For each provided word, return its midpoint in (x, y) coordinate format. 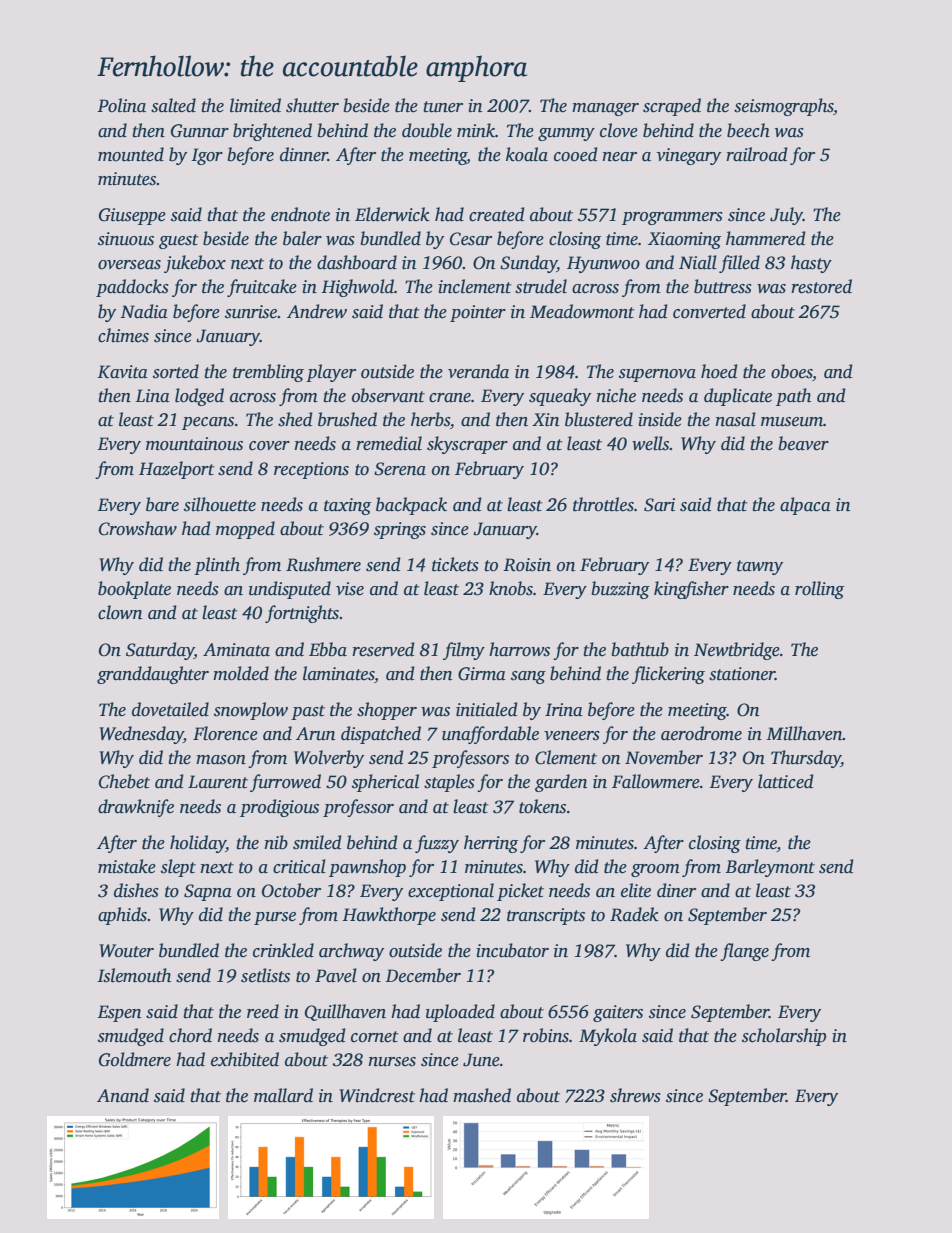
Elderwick (392, 214)
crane (450, 398)
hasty (811, 264)
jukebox (195, 264)
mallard (283, 1095)
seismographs (784, 107)
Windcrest (377, 1095)
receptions (311, 470)
